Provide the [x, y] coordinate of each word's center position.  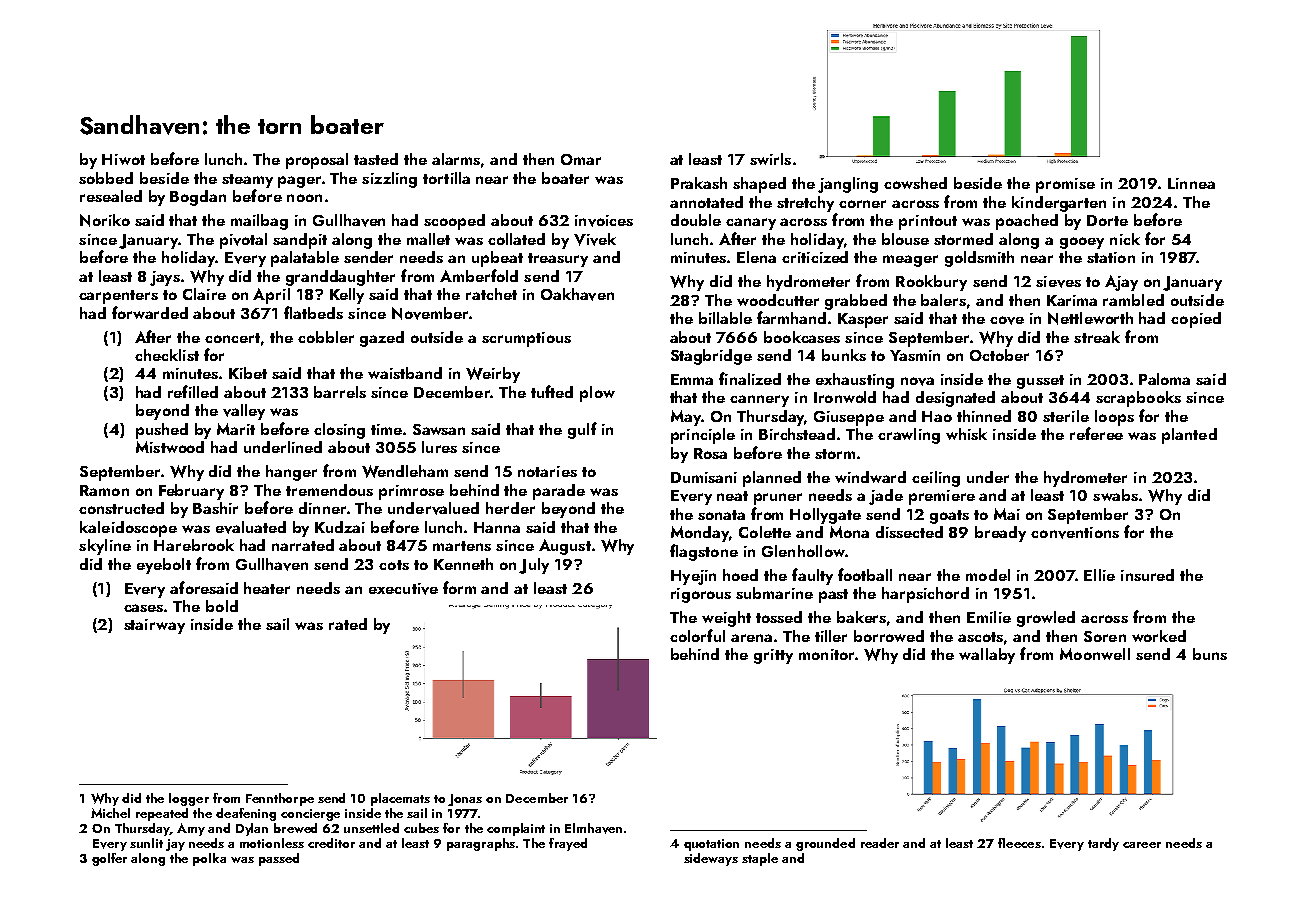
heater [267, 588]
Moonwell [1095, 654]
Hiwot [123, 159]
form [459, 587]
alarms [456, 159]
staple [760, 859]
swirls [770, 159]
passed [279, 859]
